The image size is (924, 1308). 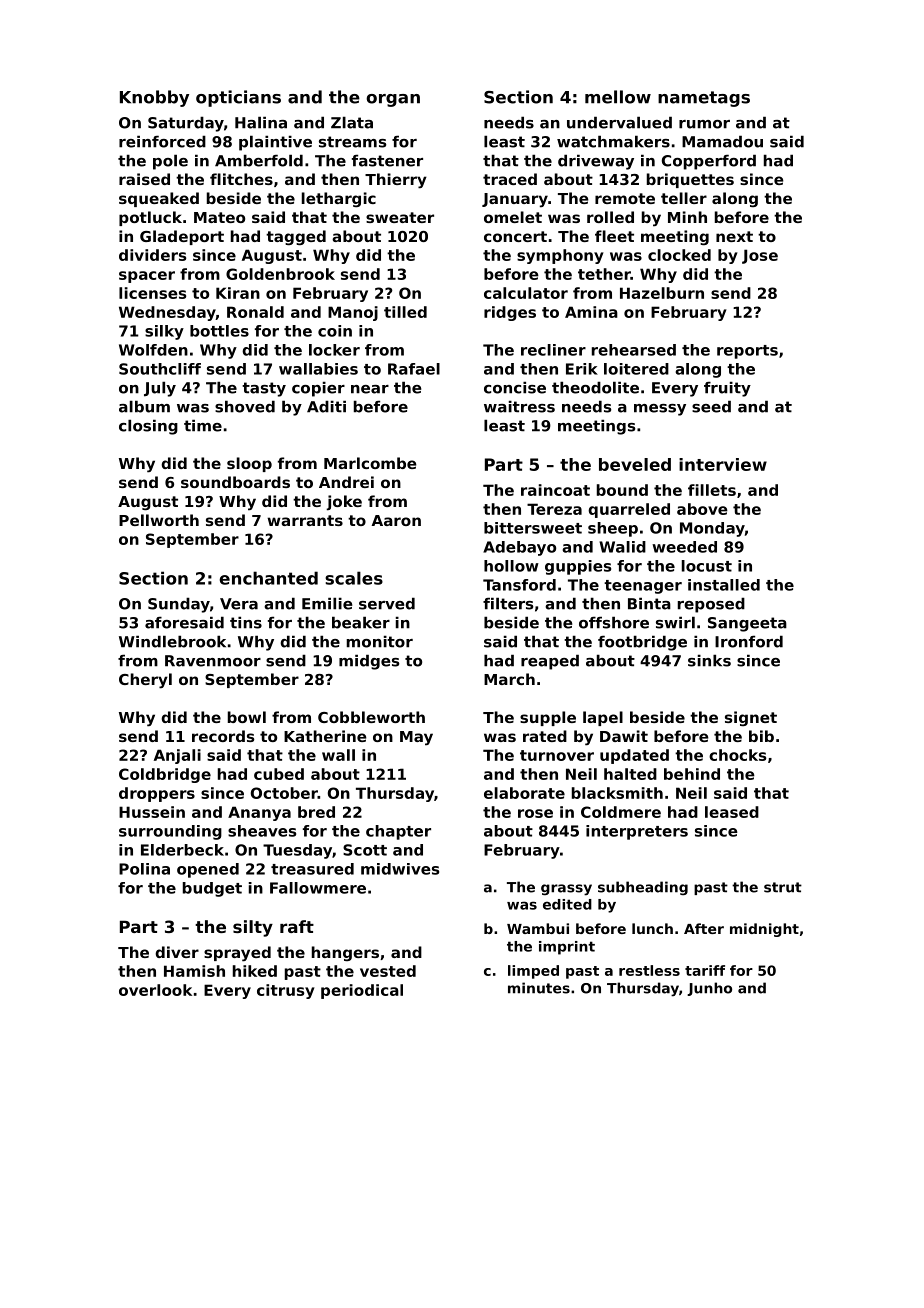 I want to click on nametags, so click(x=704, y=99).
